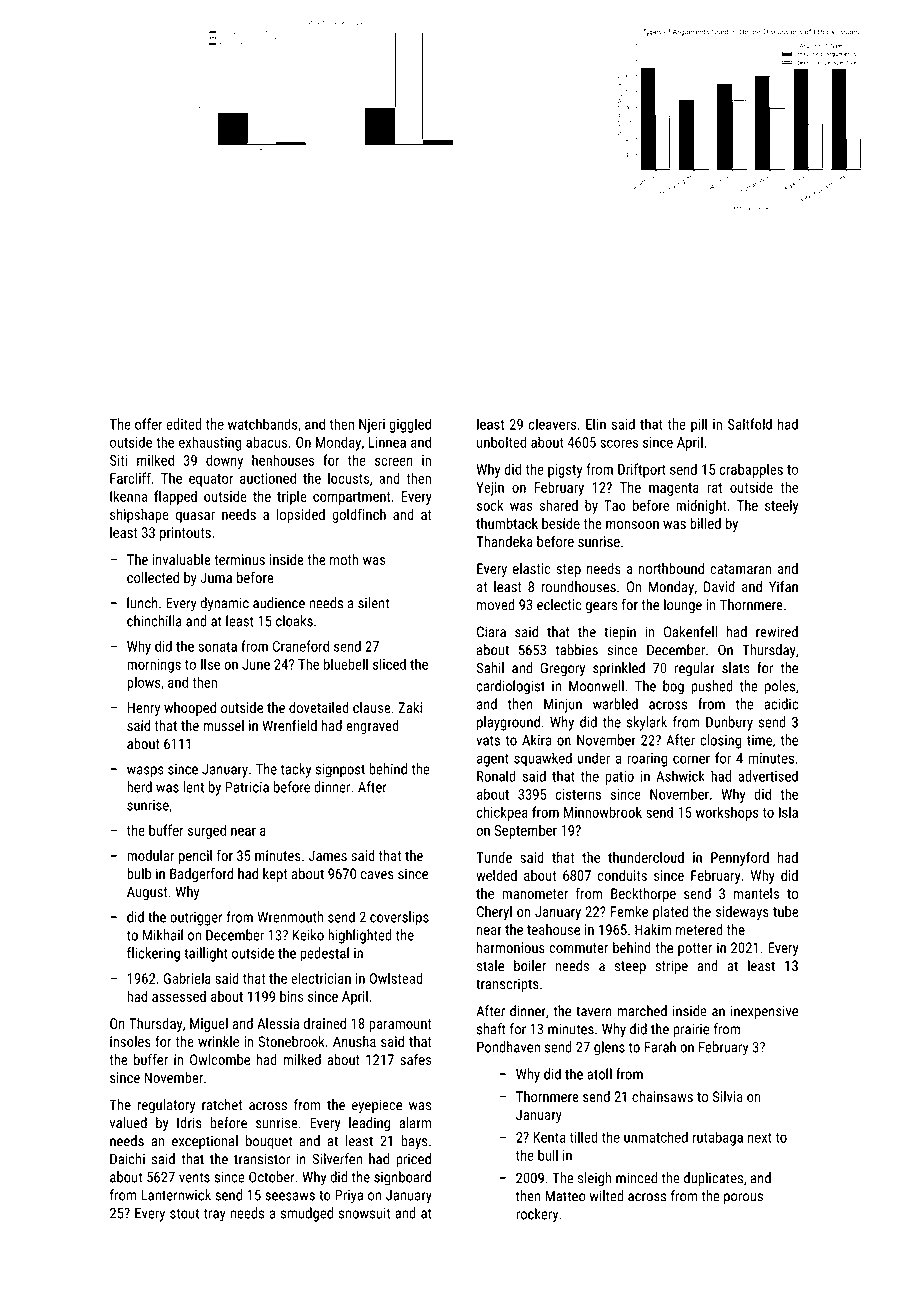 This screenshot has width=908, height=1316. I want to click on sliced, so click(389, 664).
